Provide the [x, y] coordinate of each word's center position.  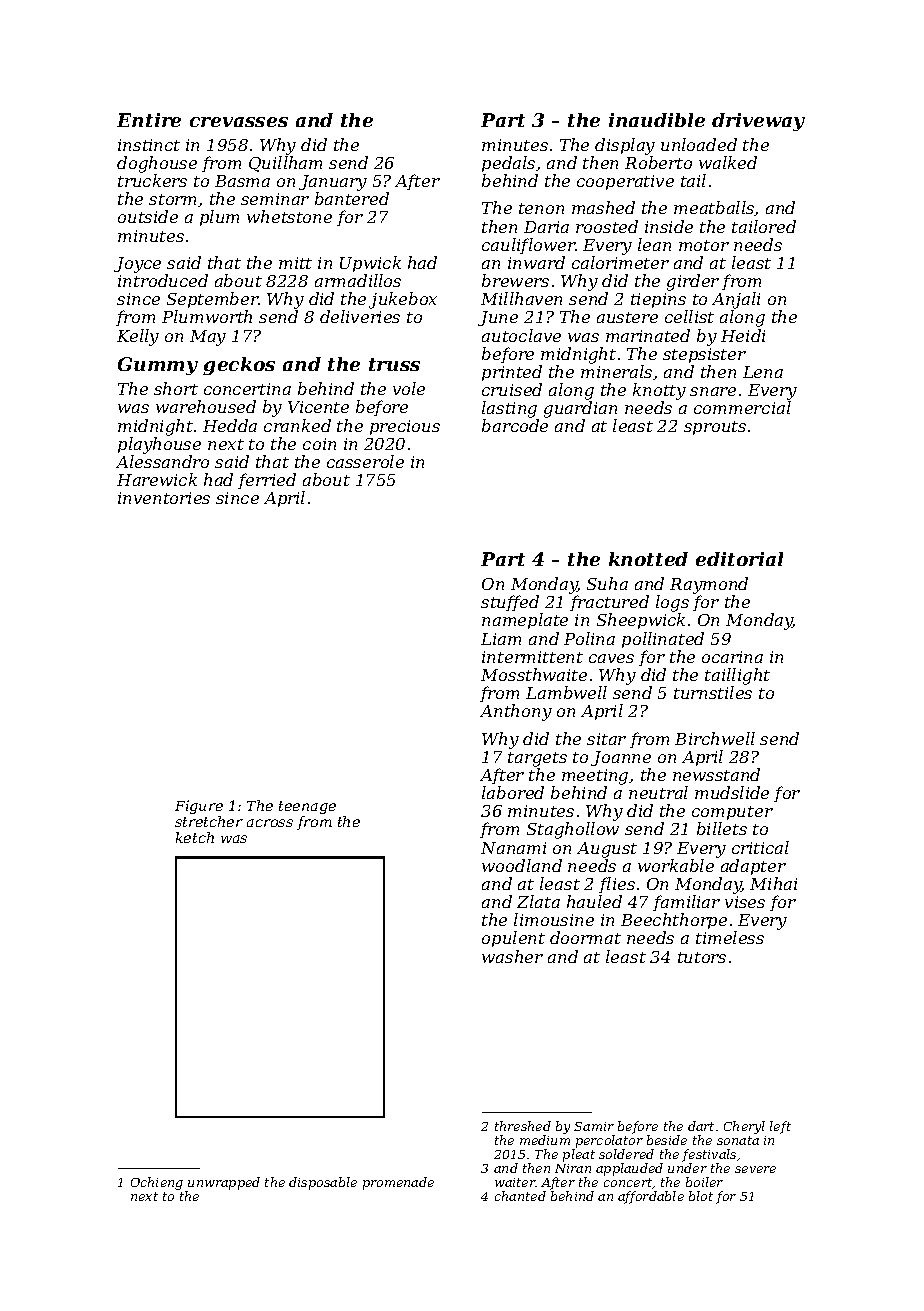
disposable [323, 1183]
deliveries [360, 316]
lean [654, 244]
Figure [199, 807]
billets [722, 828]
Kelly [138, 337]
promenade [398, 1183]
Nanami [513, 848]
